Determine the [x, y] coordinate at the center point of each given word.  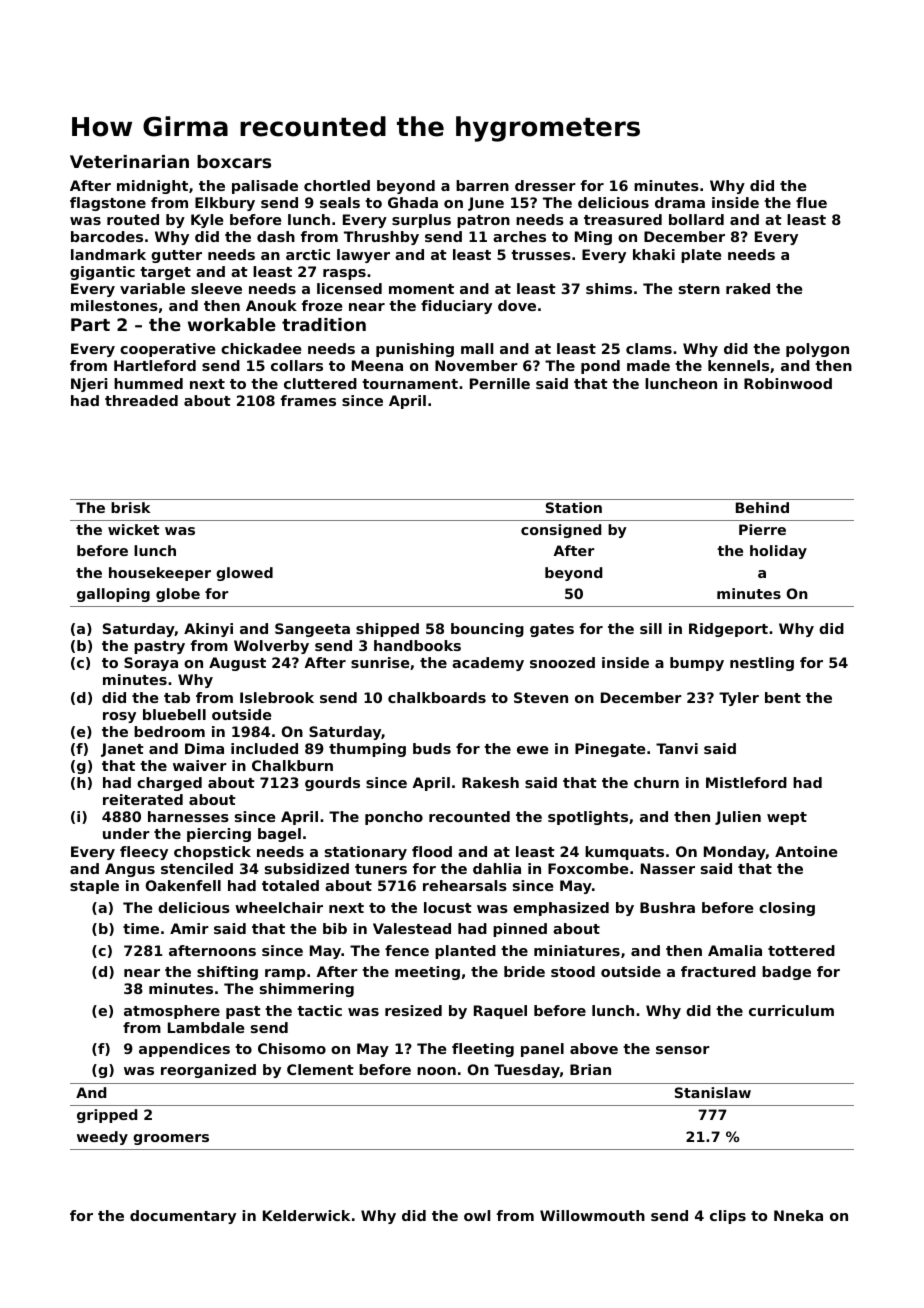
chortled [337, 185]
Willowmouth [592, 1215]
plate [701, 256]
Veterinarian [129, 161]
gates [552, 630]
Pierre [762, 529]
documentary [183, 1217]
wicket [133, 529]
